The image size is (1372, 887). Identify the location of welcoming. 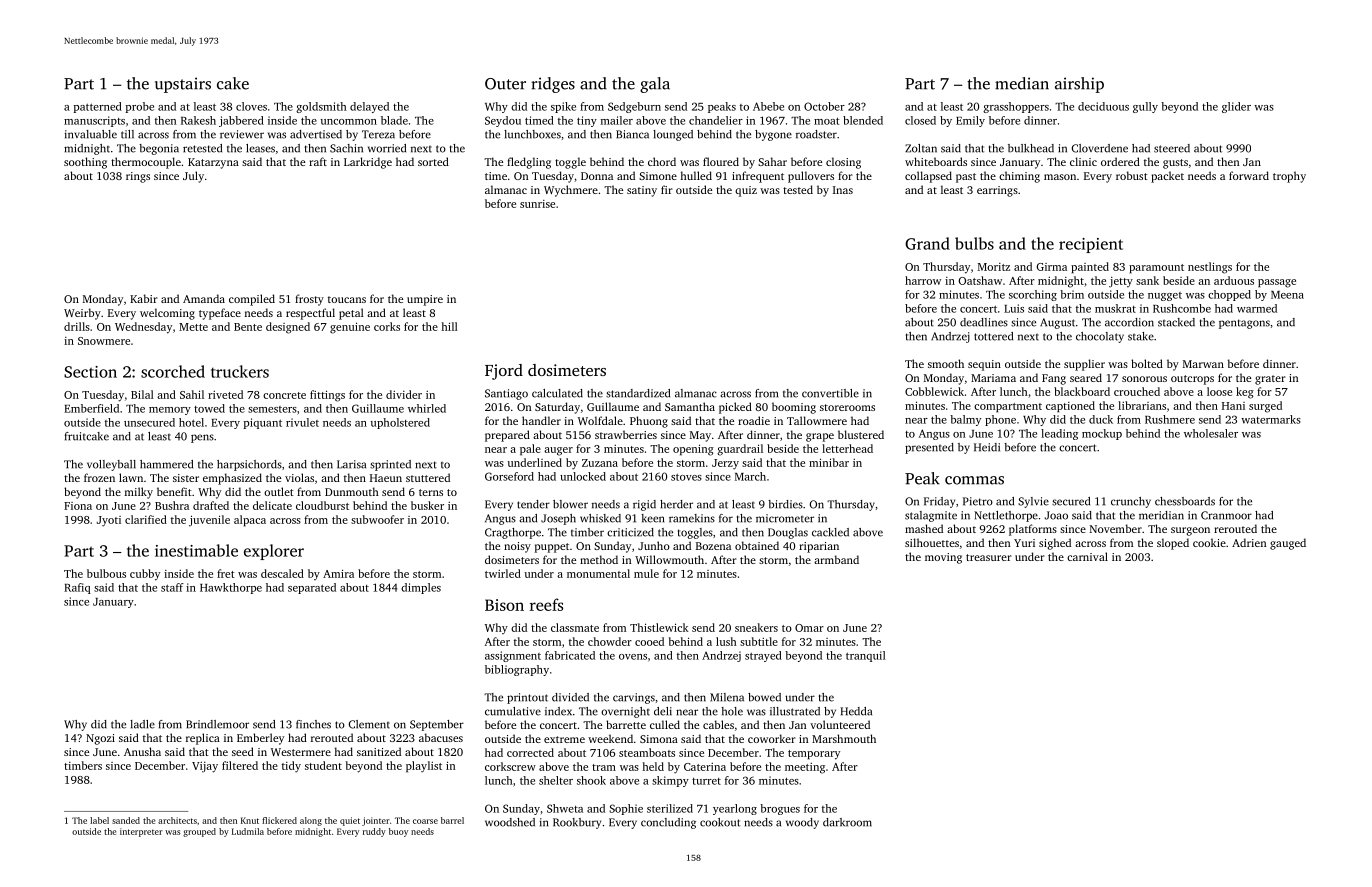
(167, 314).
